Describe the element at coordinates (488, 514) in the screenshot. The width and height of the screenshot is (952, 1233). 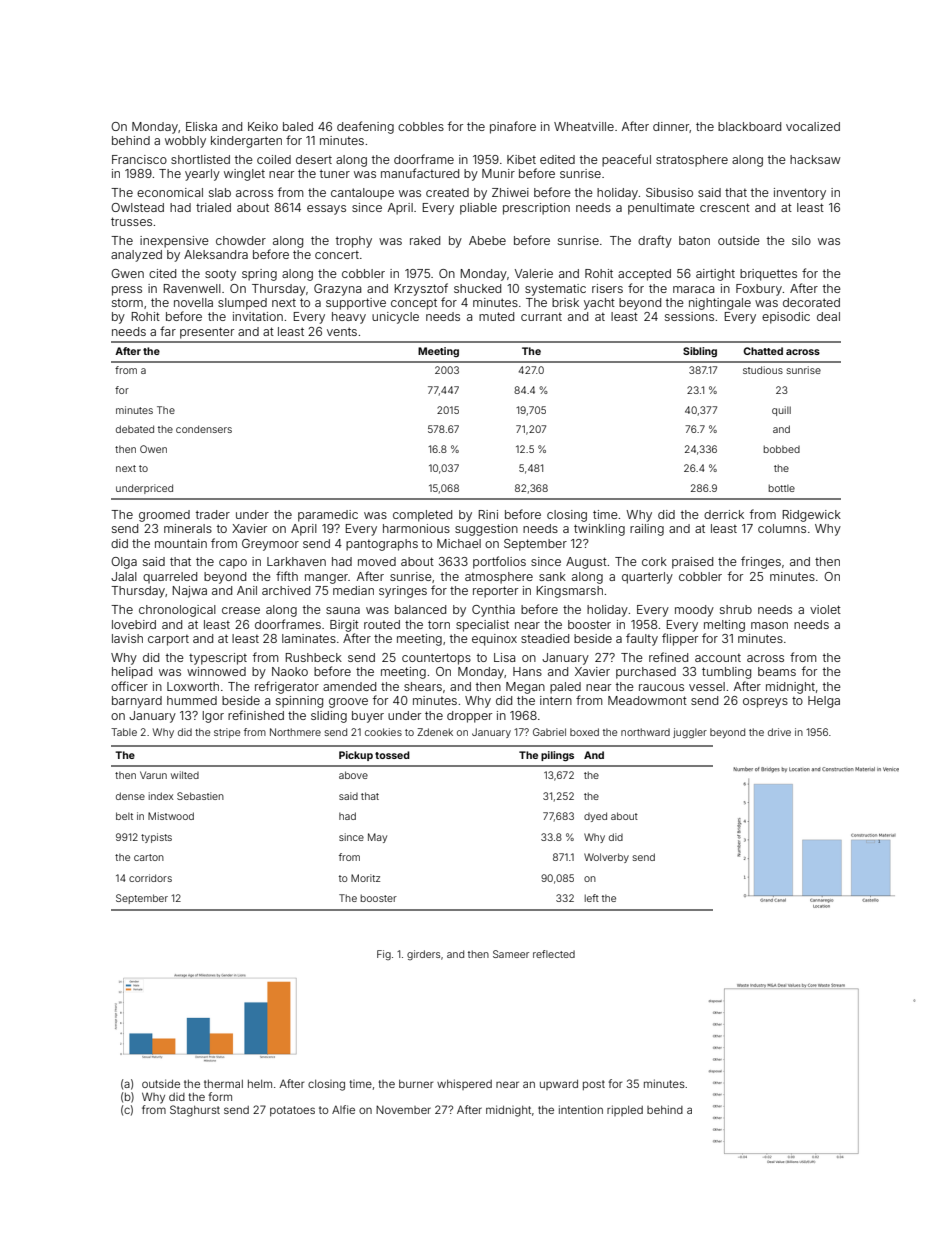
I see `Rini` at that location.
